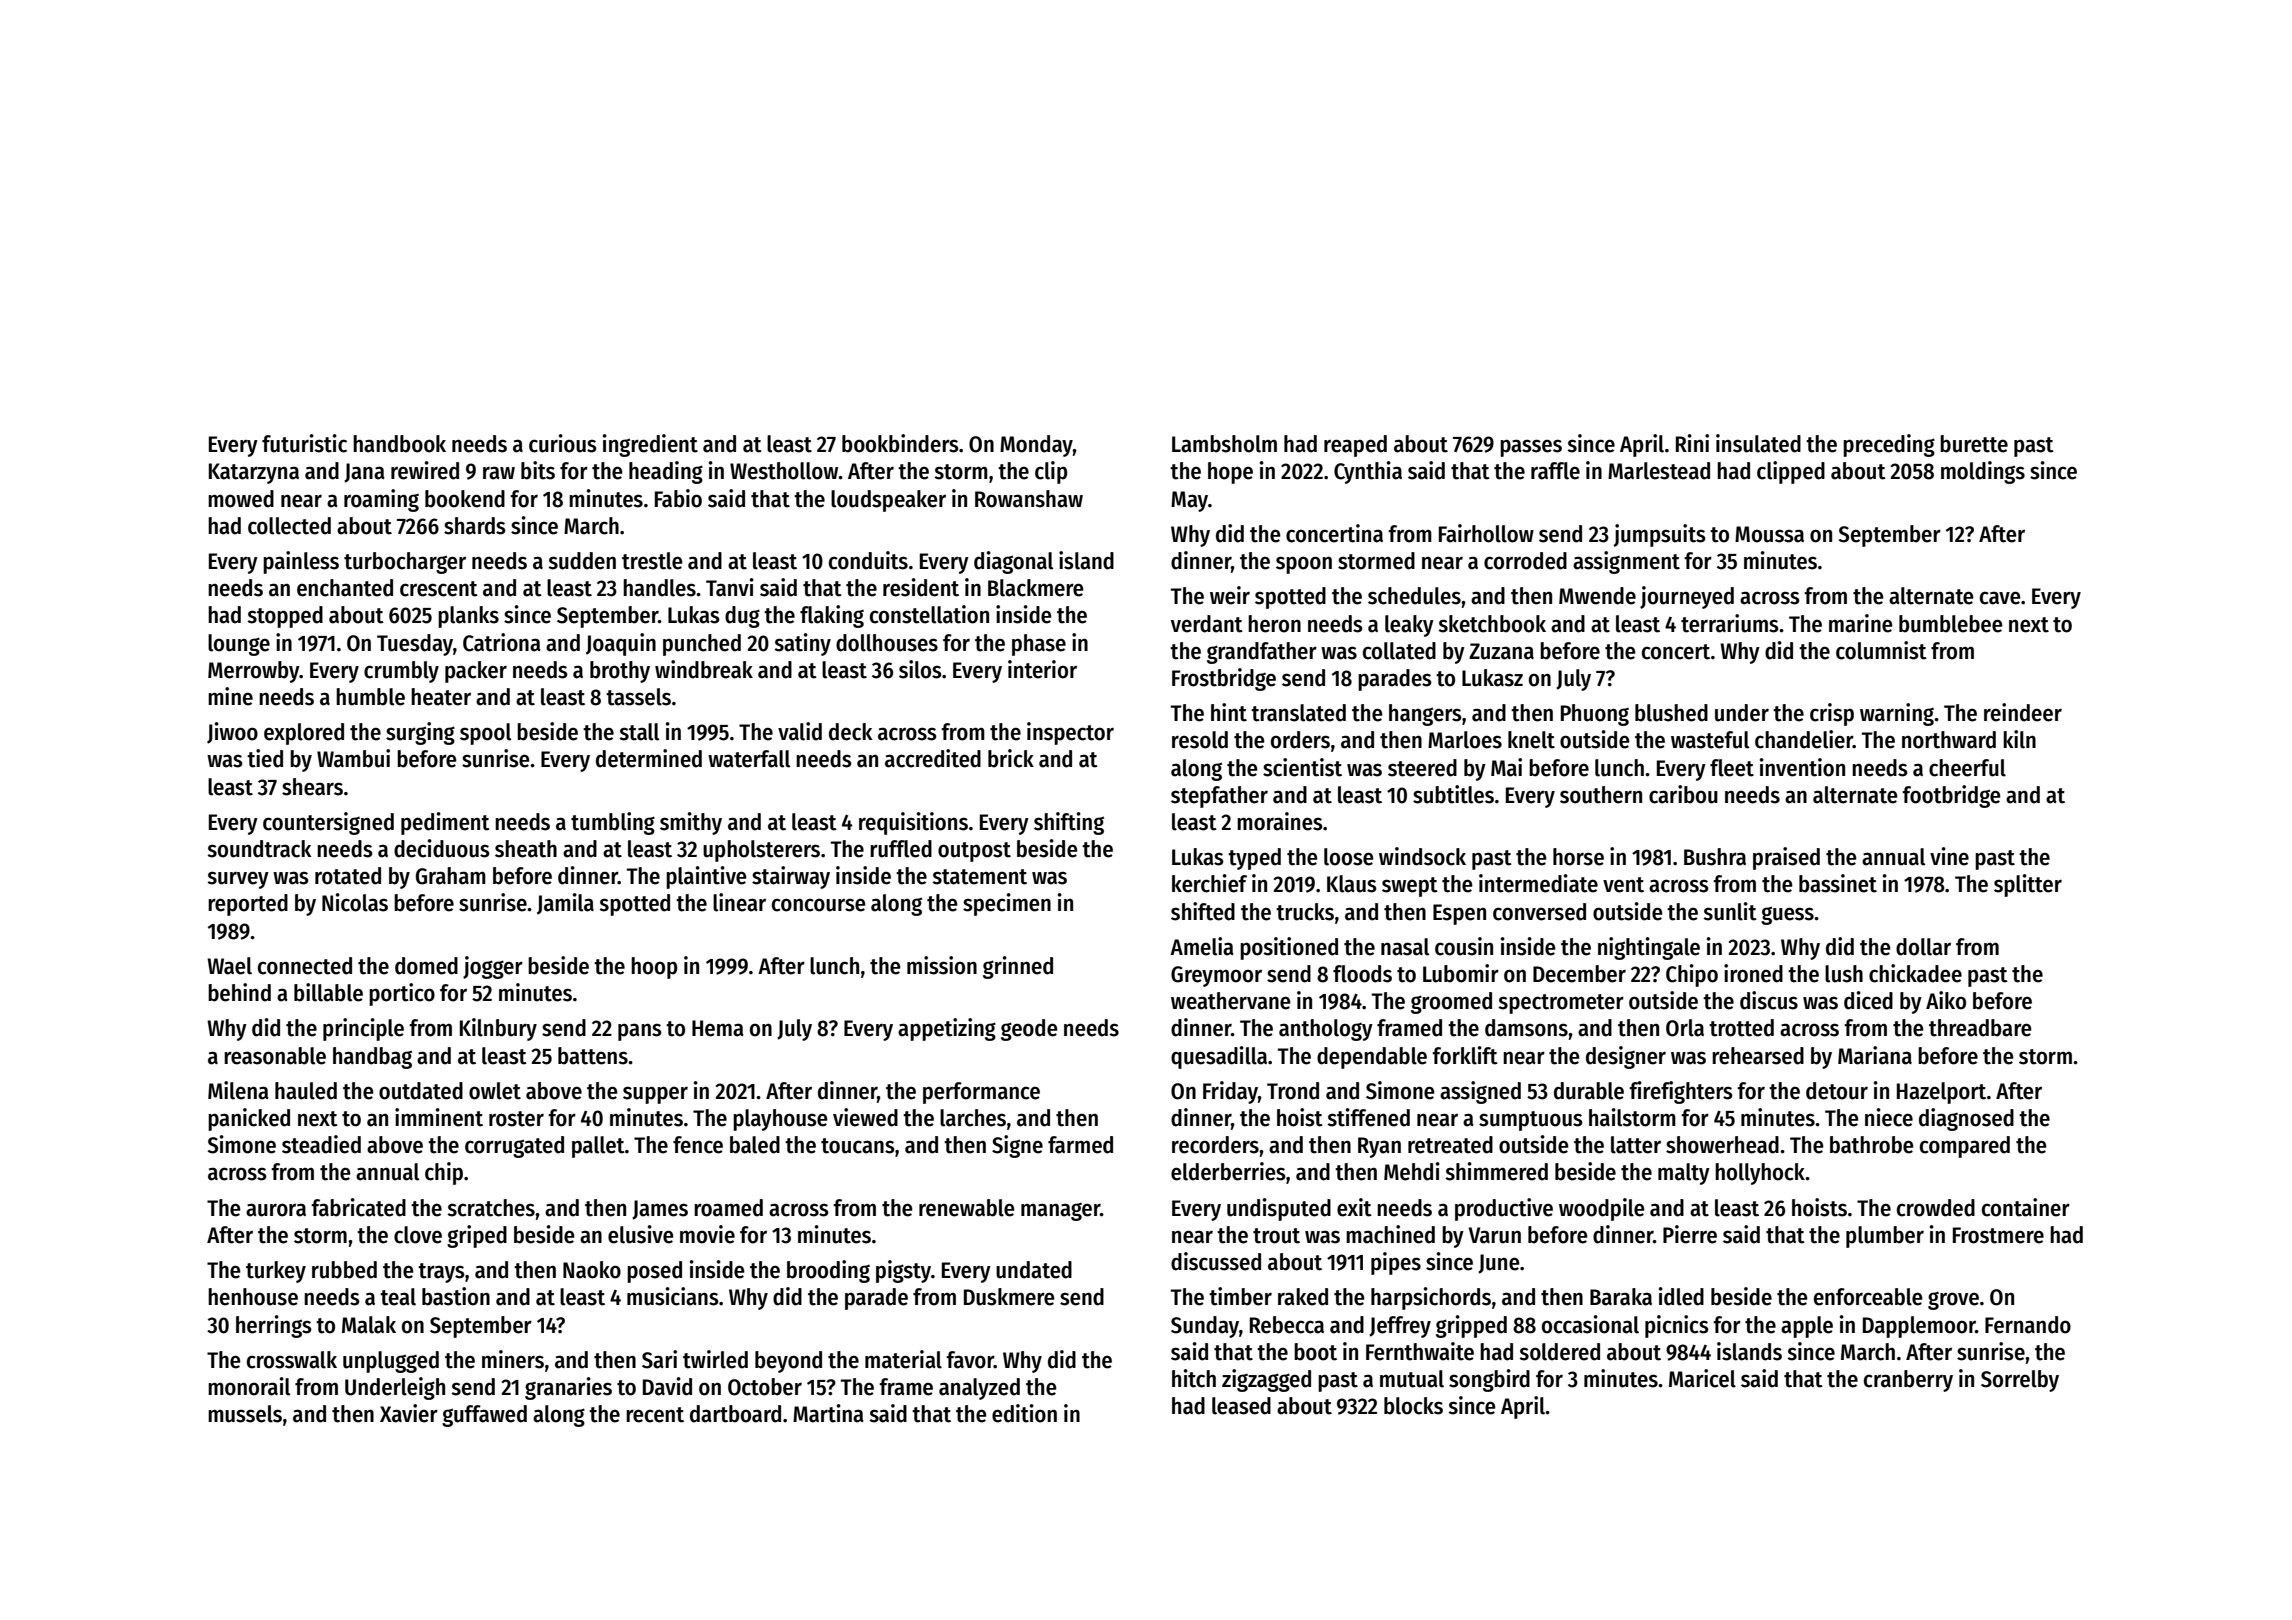 Image resolution: width=2292 pixels, height=1620 pixels. Describe the element at coordinates (1209, 883) in the screenshot. I see `kerchief` at that location.
